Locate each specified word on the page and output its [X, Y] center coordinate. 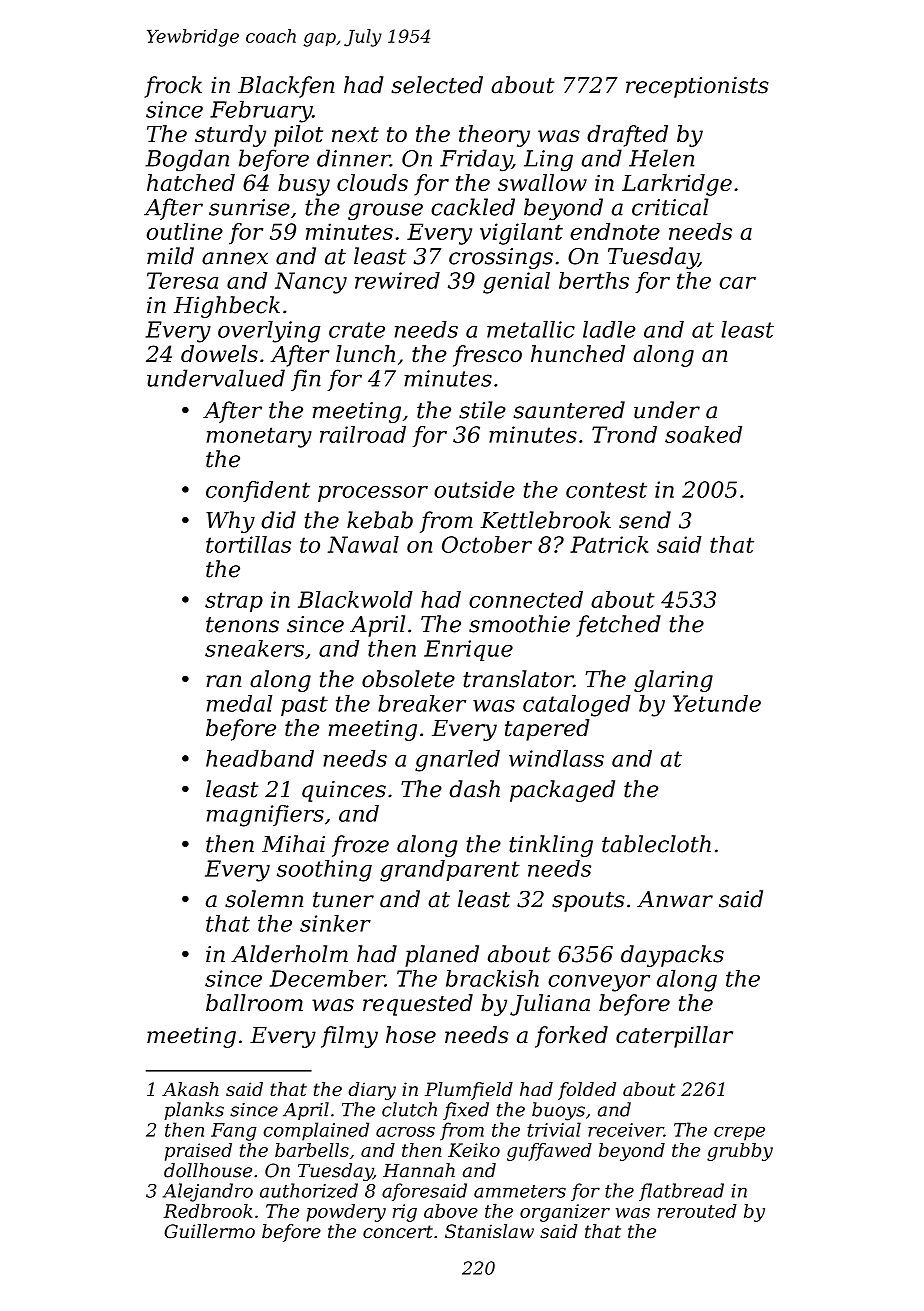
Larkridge [677, 185]
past [304, 706]
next [355, 134]
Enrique [468, 650]
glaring [673, 681]
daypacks [672, 956]
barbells [312, 1150]
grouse [385, 211]
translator [518, 679]
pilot [298, 136]
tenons [242, 625]
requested [418, 1005]
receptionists [697, 87]
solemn [264, 899]
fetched [618, 626]
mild [170, 256]
